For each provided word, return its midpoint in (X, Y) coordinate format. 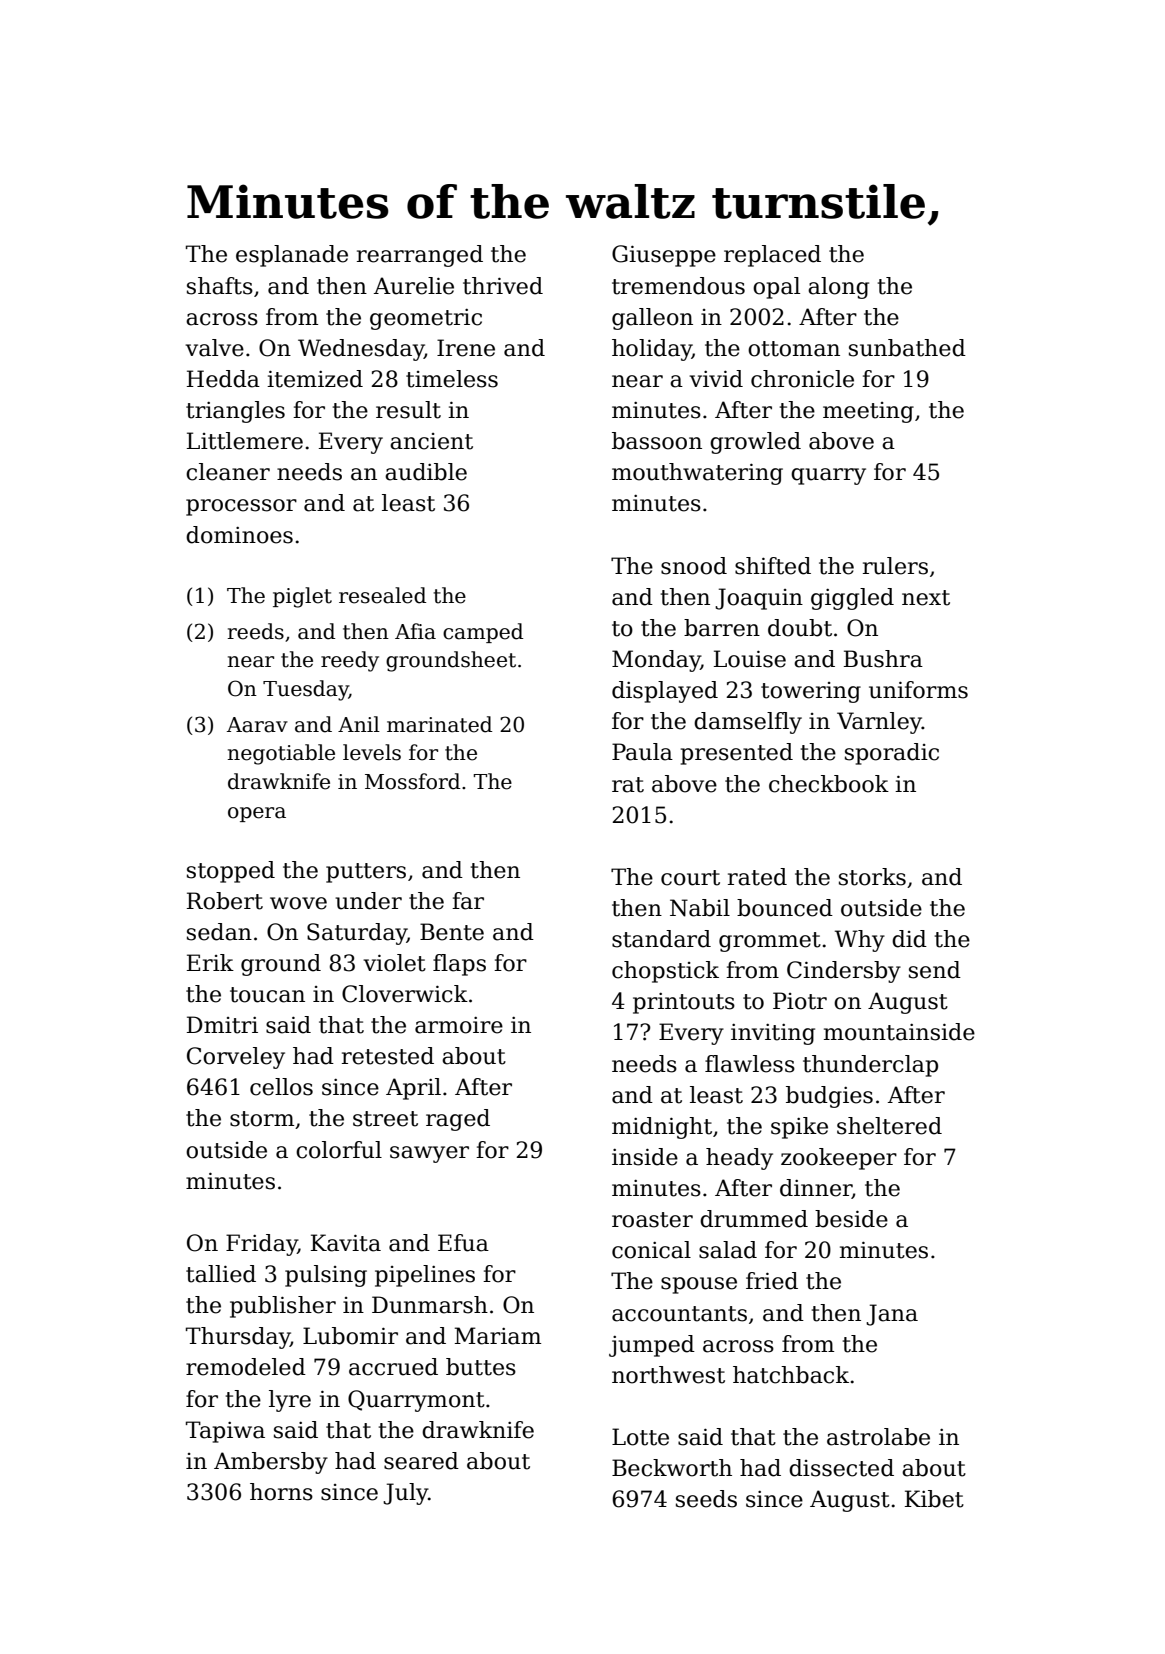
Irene (466, 348)
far (468, 901)
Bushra (883, 659)
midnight (662, 1128)
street (385, 1119)
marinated (439, 724)
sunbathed (907, 348)
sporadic (892, 754)
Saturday (357, 934)
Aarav (257, 725)
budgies (829, 1097)
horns (281, 1492)
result (408, 410)
